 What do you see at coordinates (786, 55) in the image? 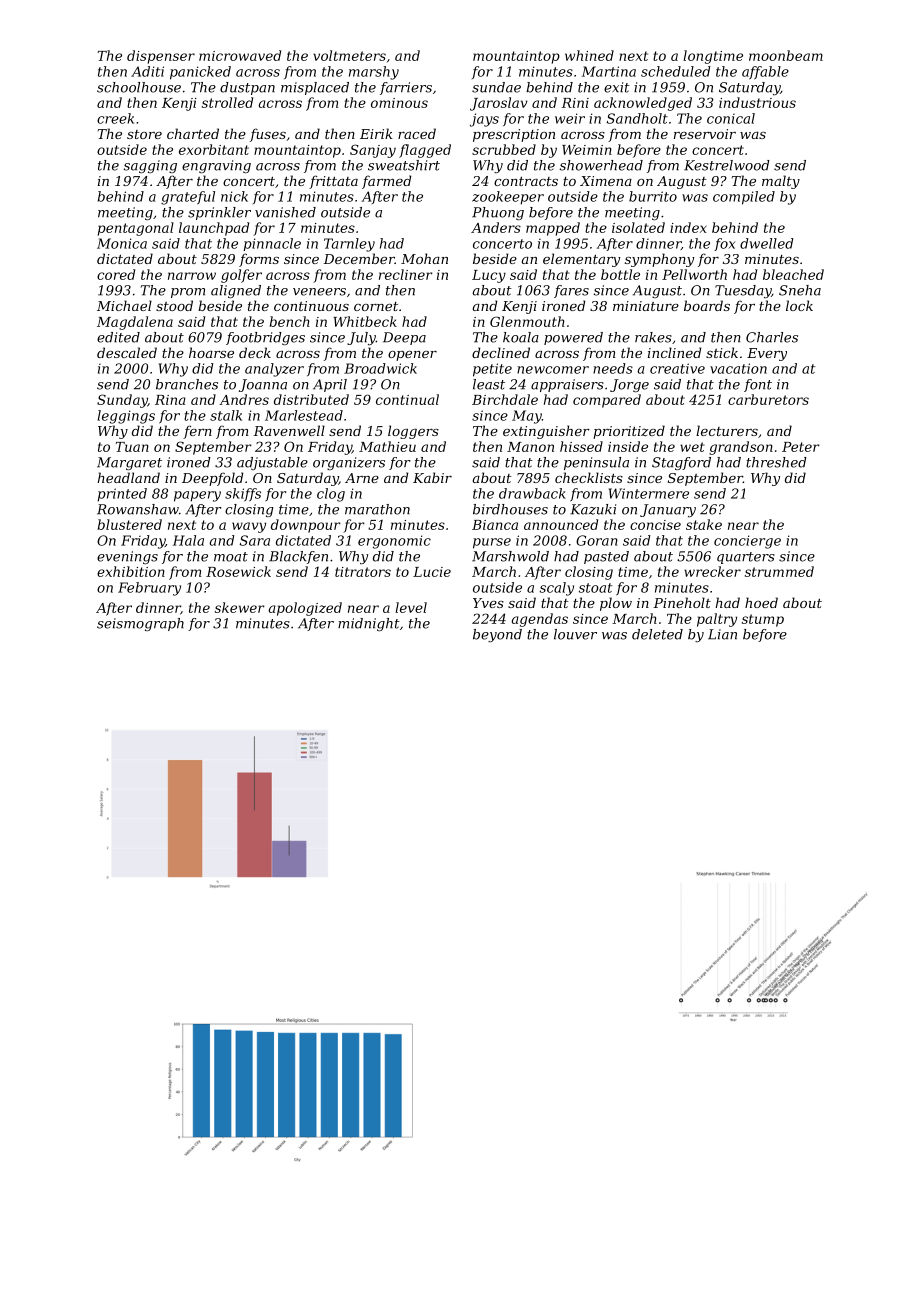
I see `moonbeam` at bounding box center [786, 55].
